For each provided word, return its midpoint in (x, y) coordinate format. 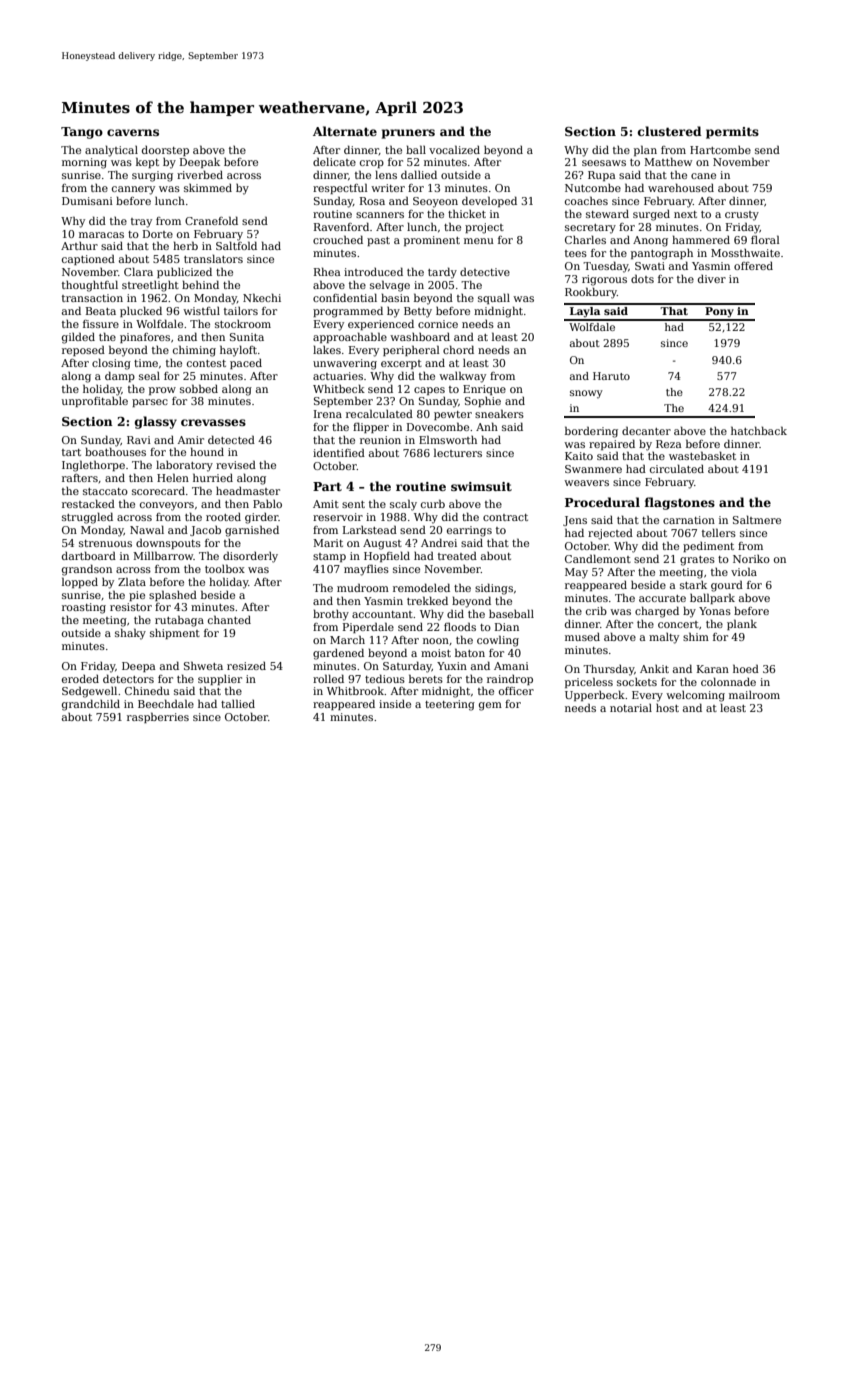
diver (712, 279)
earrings (469, 531)
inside (395, 704)
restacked (88, 503)
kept (147, 162)
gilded (78, 338)
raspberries (158, 717)
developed (489, 201)
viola (744, 571)
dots (642, 278)
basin (395, 297)
